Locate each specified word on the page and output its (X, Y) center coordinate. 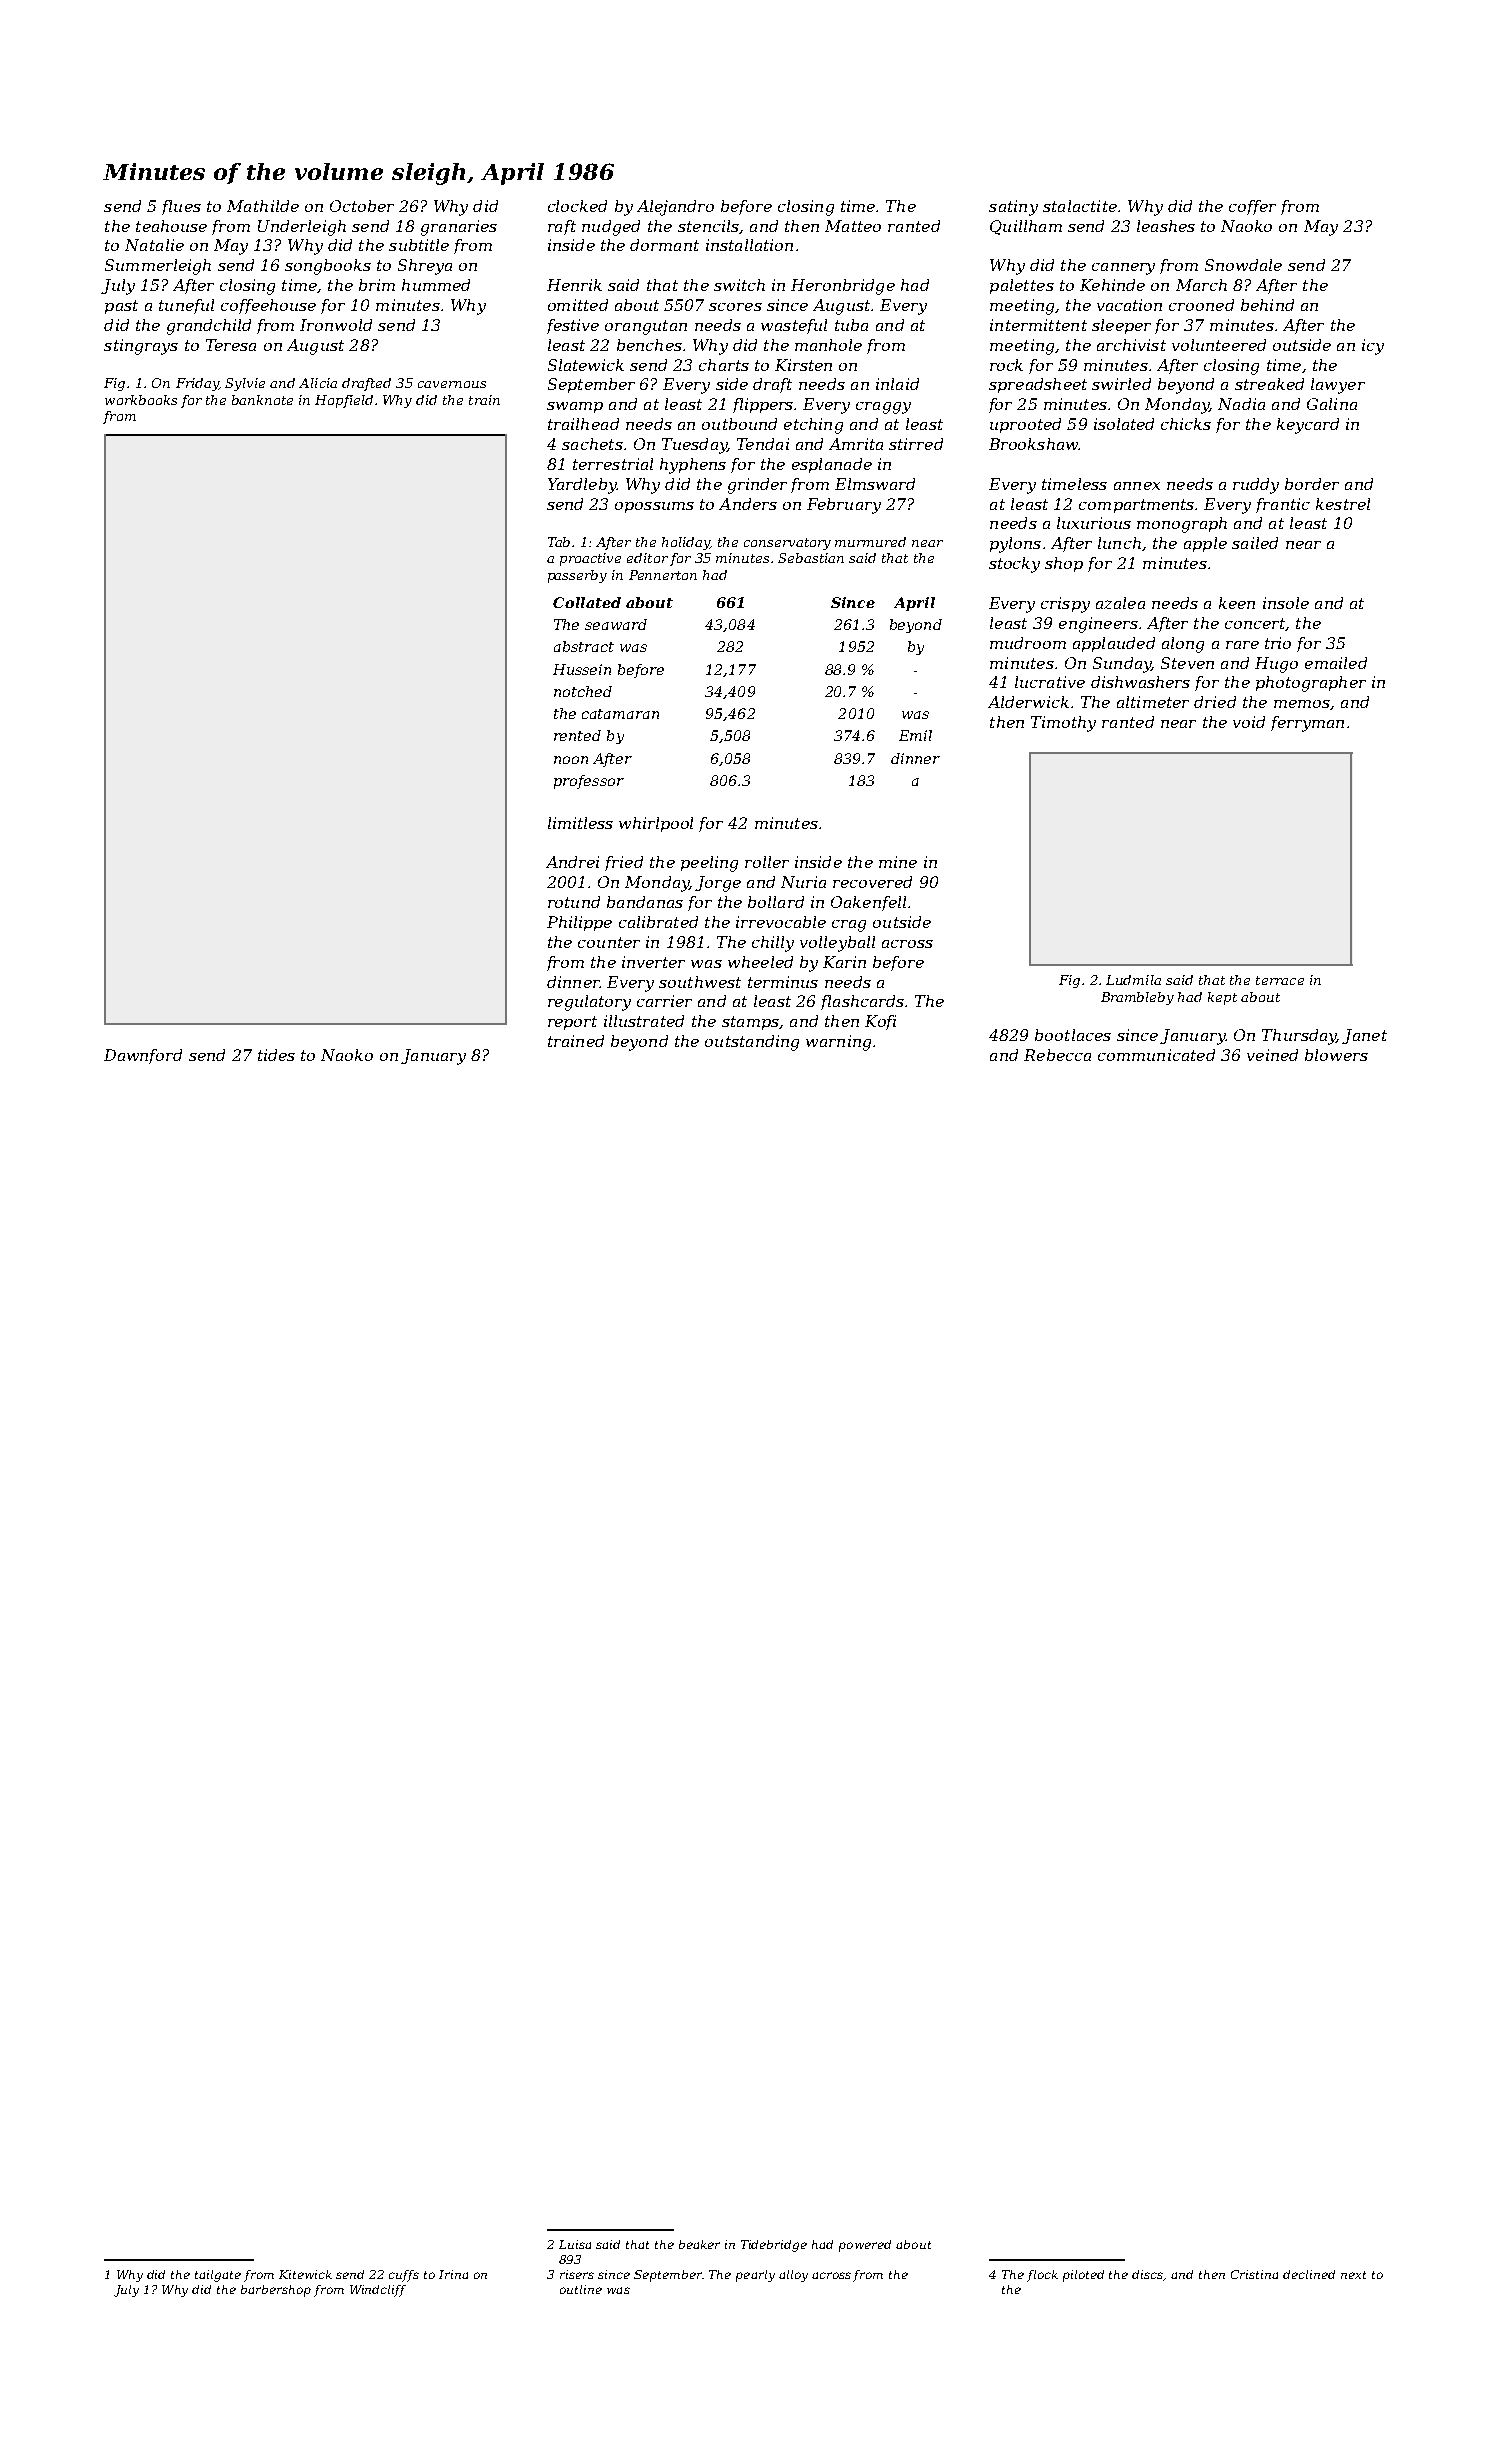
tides (276, 1055)
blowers (1336, 1055)
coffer (1252, 207)
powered (865, 2246)
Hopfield (344, 401)
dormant (664, 245)
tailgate (218, 2276)
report (572, 1023)
